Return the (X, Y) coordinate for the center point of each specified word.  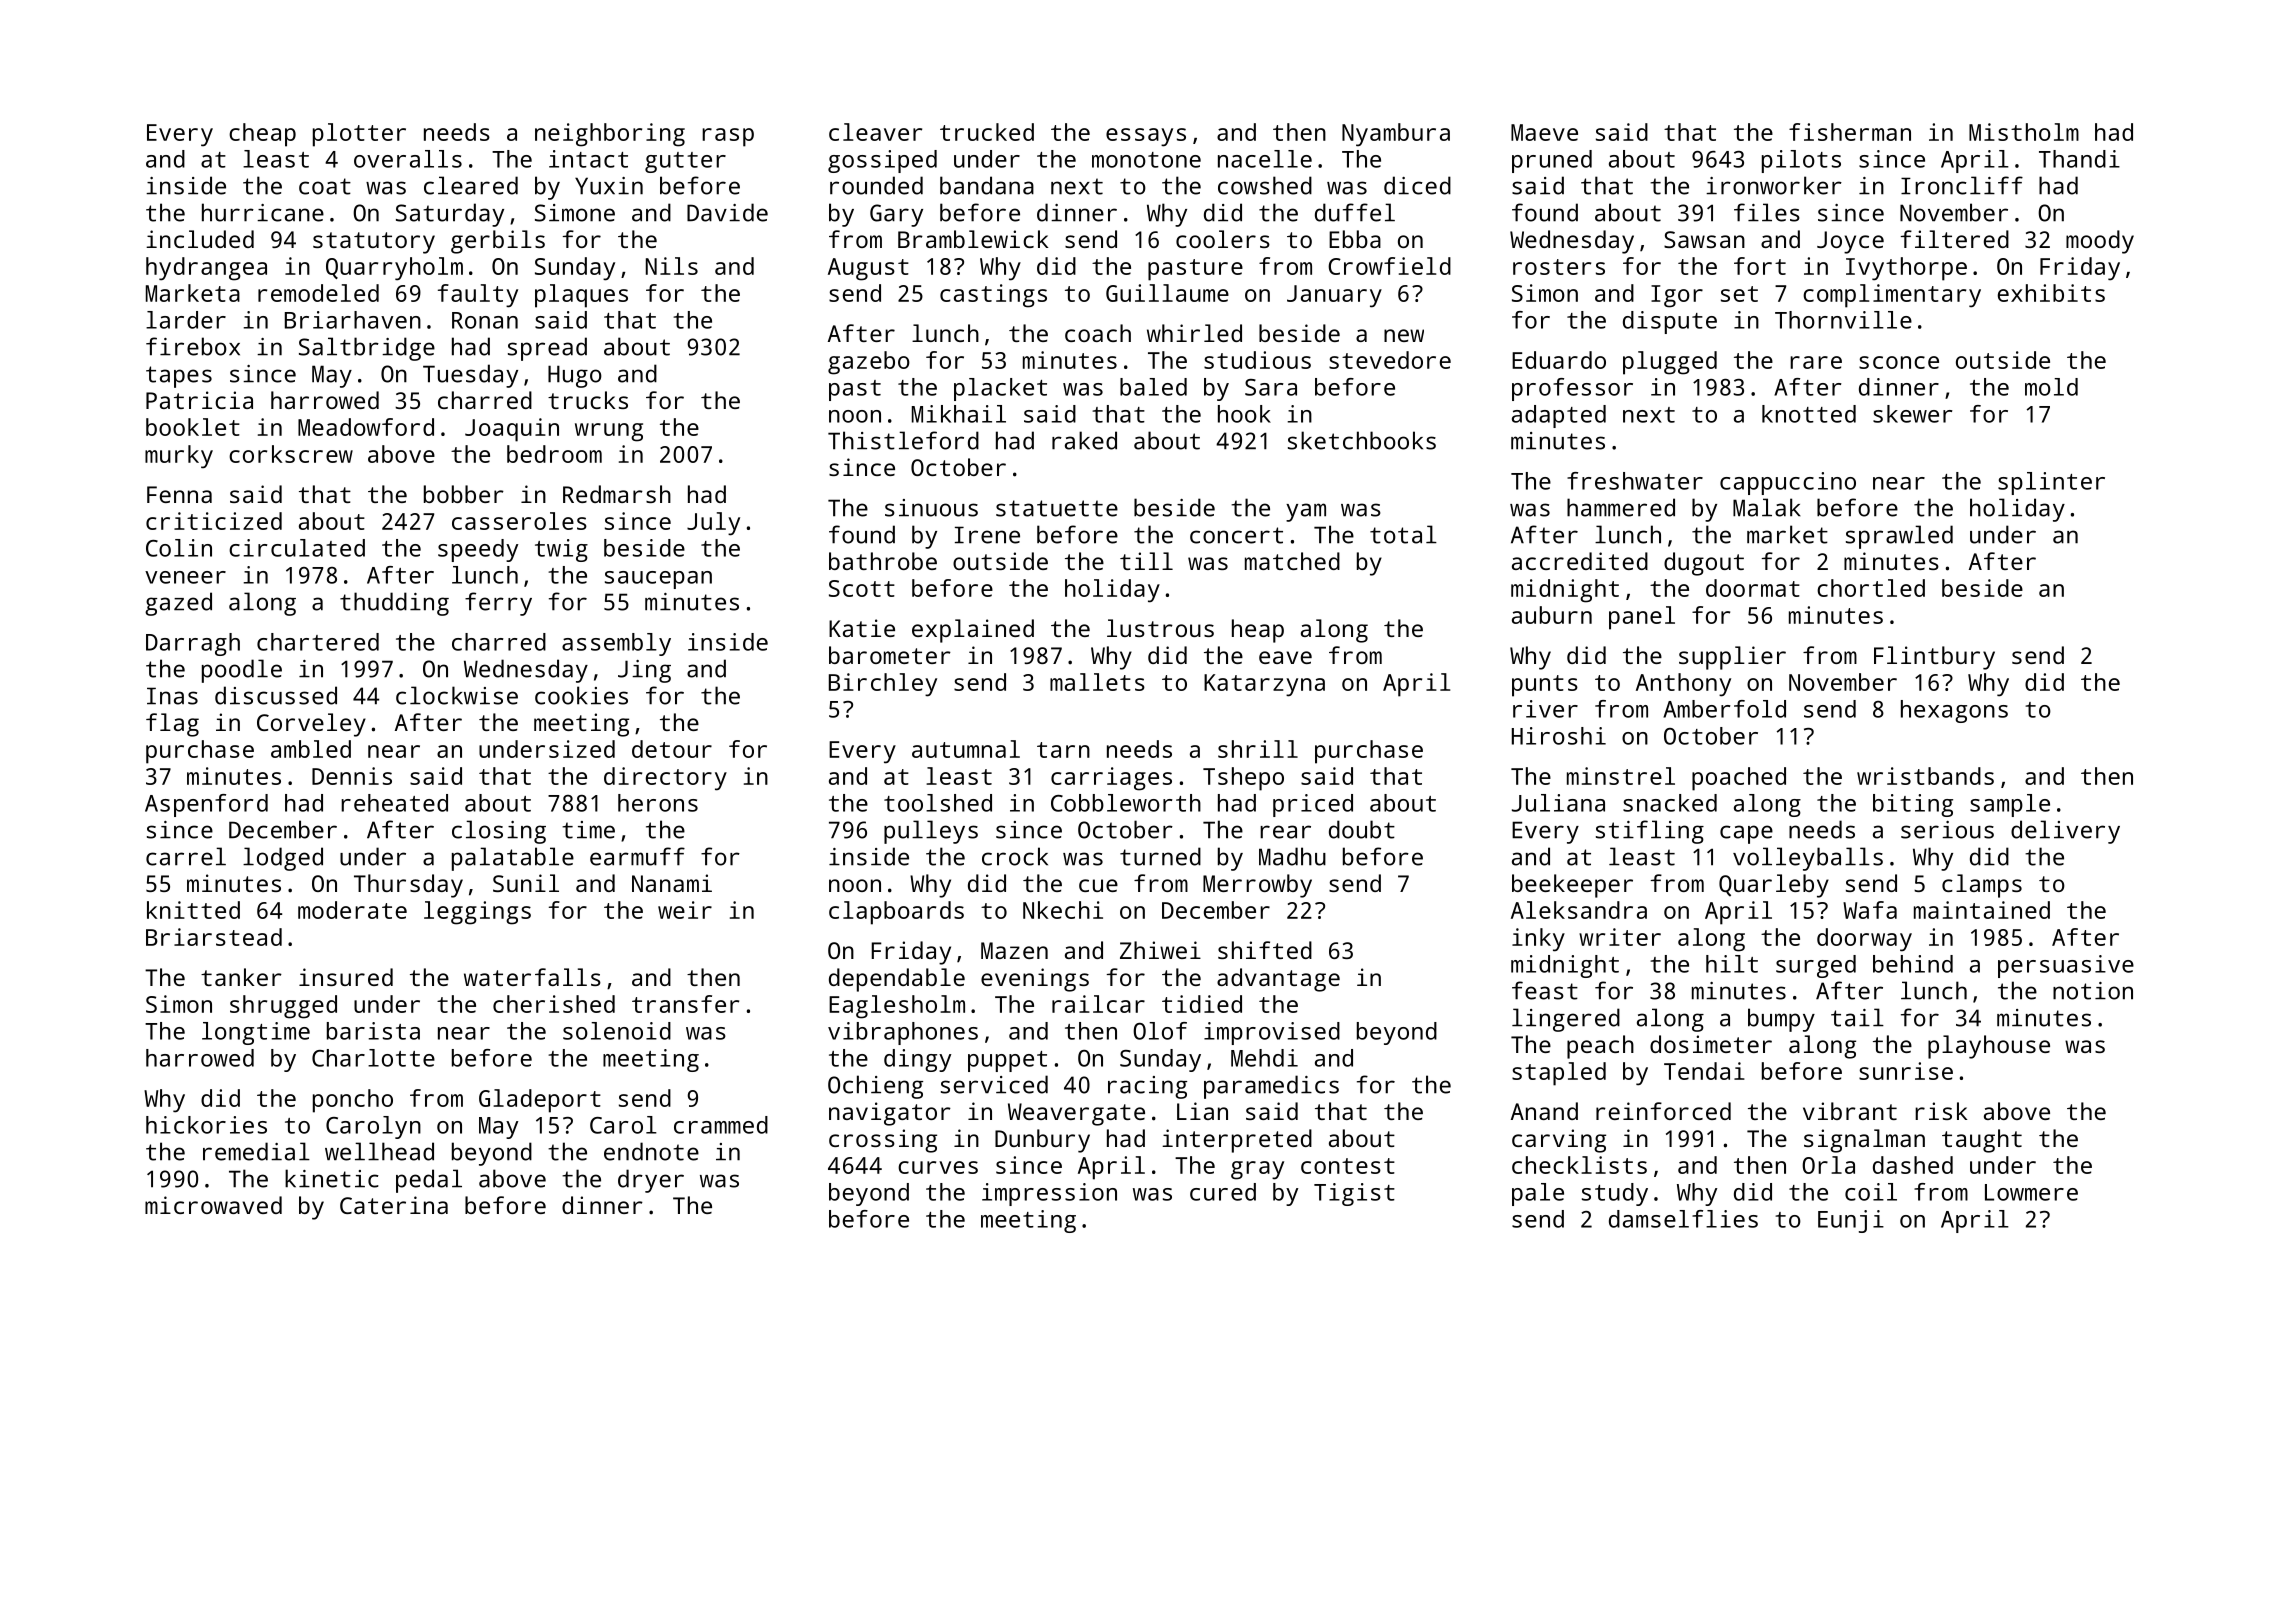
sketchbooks (1362, 440)
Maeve (1544, 132)
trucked (987, 132)
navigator (890, 1114)
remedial (256, 1151)
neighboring (610, 135)
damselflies (1683, 1219)
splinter (2051, 483)
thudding (394, 604)
